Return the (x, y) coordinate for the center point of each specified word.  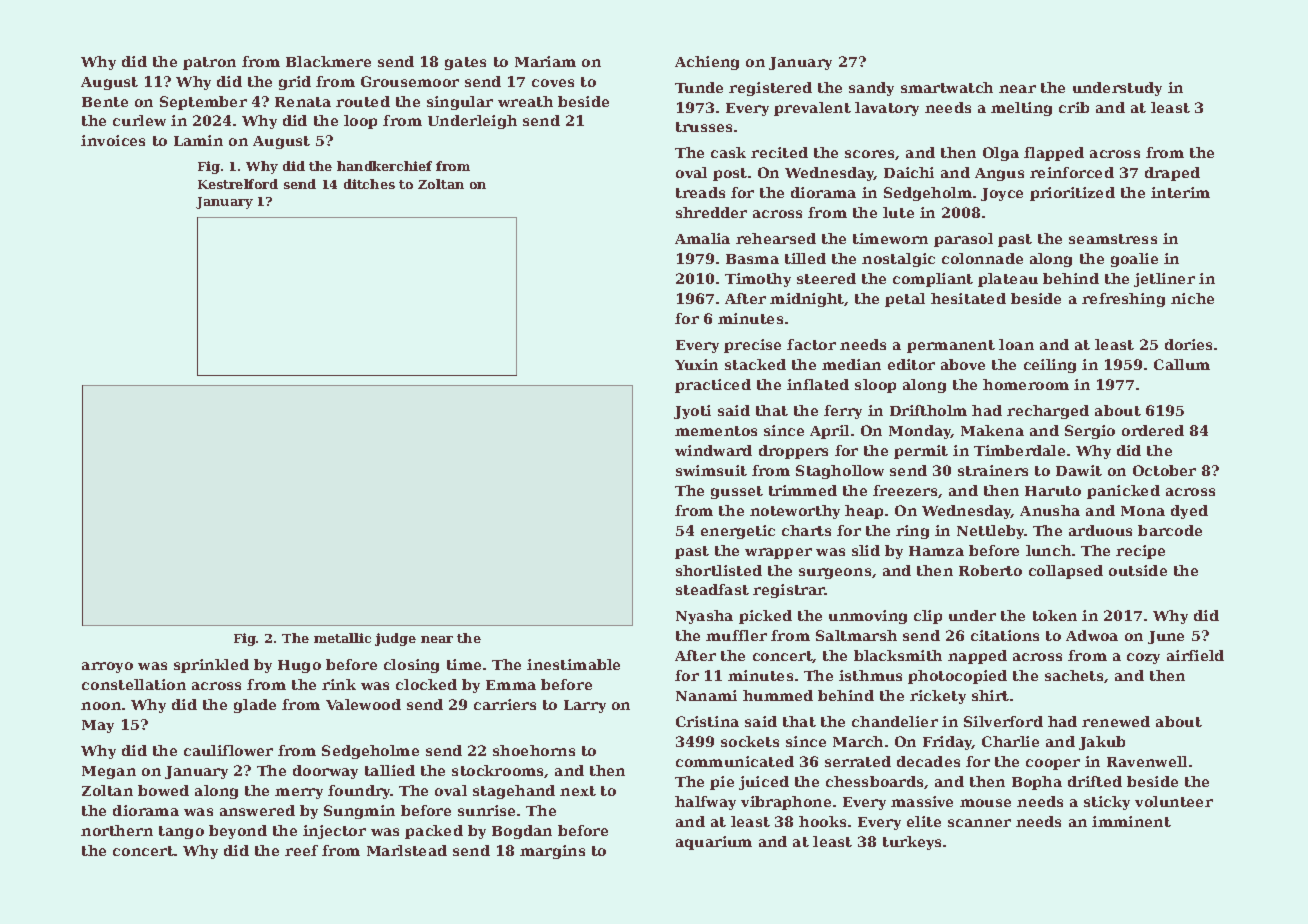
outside (1138, 570)
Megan (109, 772)
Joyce (1002, 194)
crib (1074, 107)
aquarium (714, 843)
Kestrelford (238, 184)
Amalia (702, 238)
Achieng (707, 63)
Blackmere (328, 61)
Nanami (706, 695)
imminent (1131, 821)
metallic (342, 638)
